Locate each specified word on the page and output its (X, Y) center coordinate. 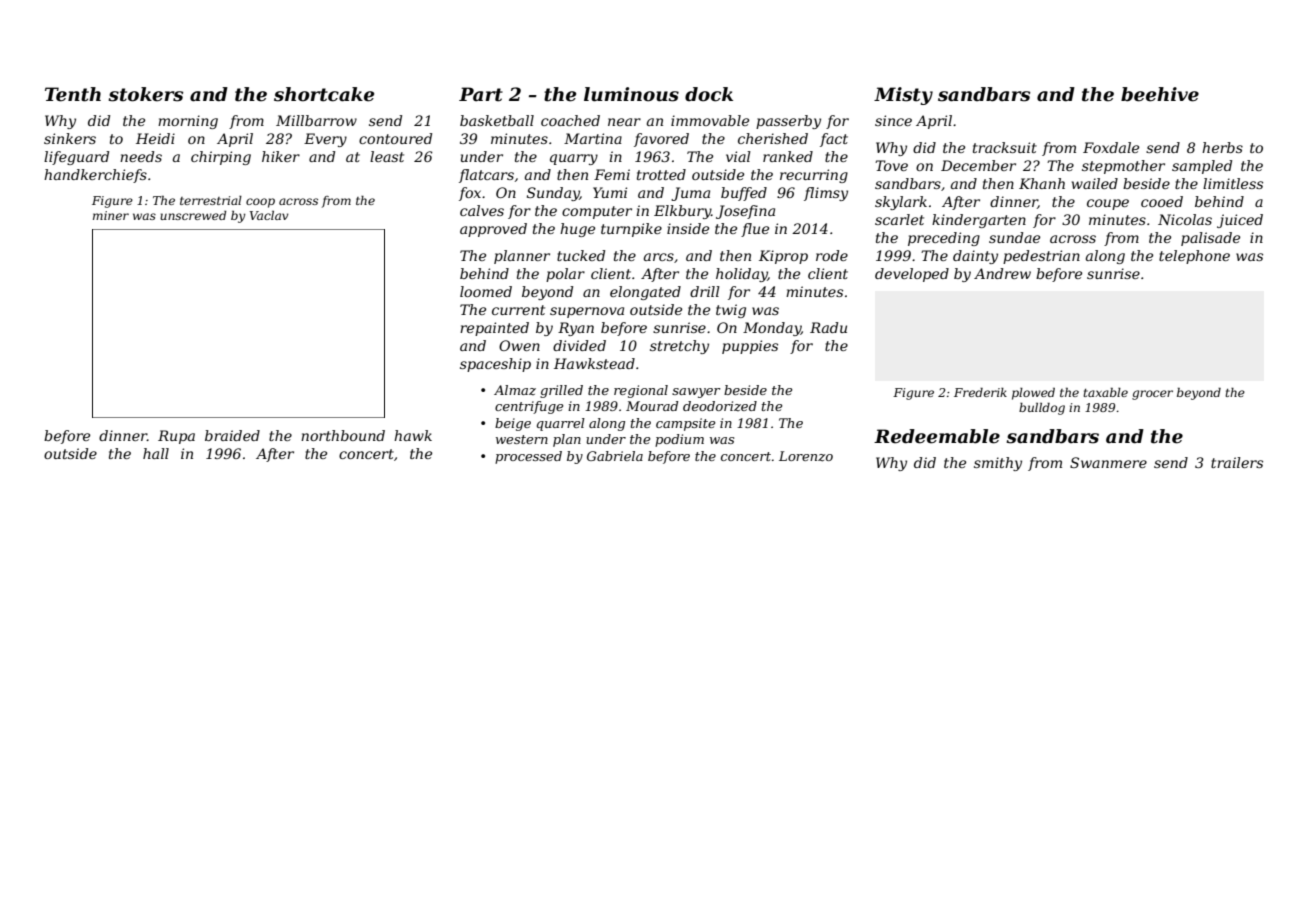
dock (709, 94)
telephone (1194, 257)
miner (111, 215)
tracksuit (1005, 147)
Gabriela (615, 456)
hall (156, 453)
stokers (145, 94)
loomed (486, 291)
